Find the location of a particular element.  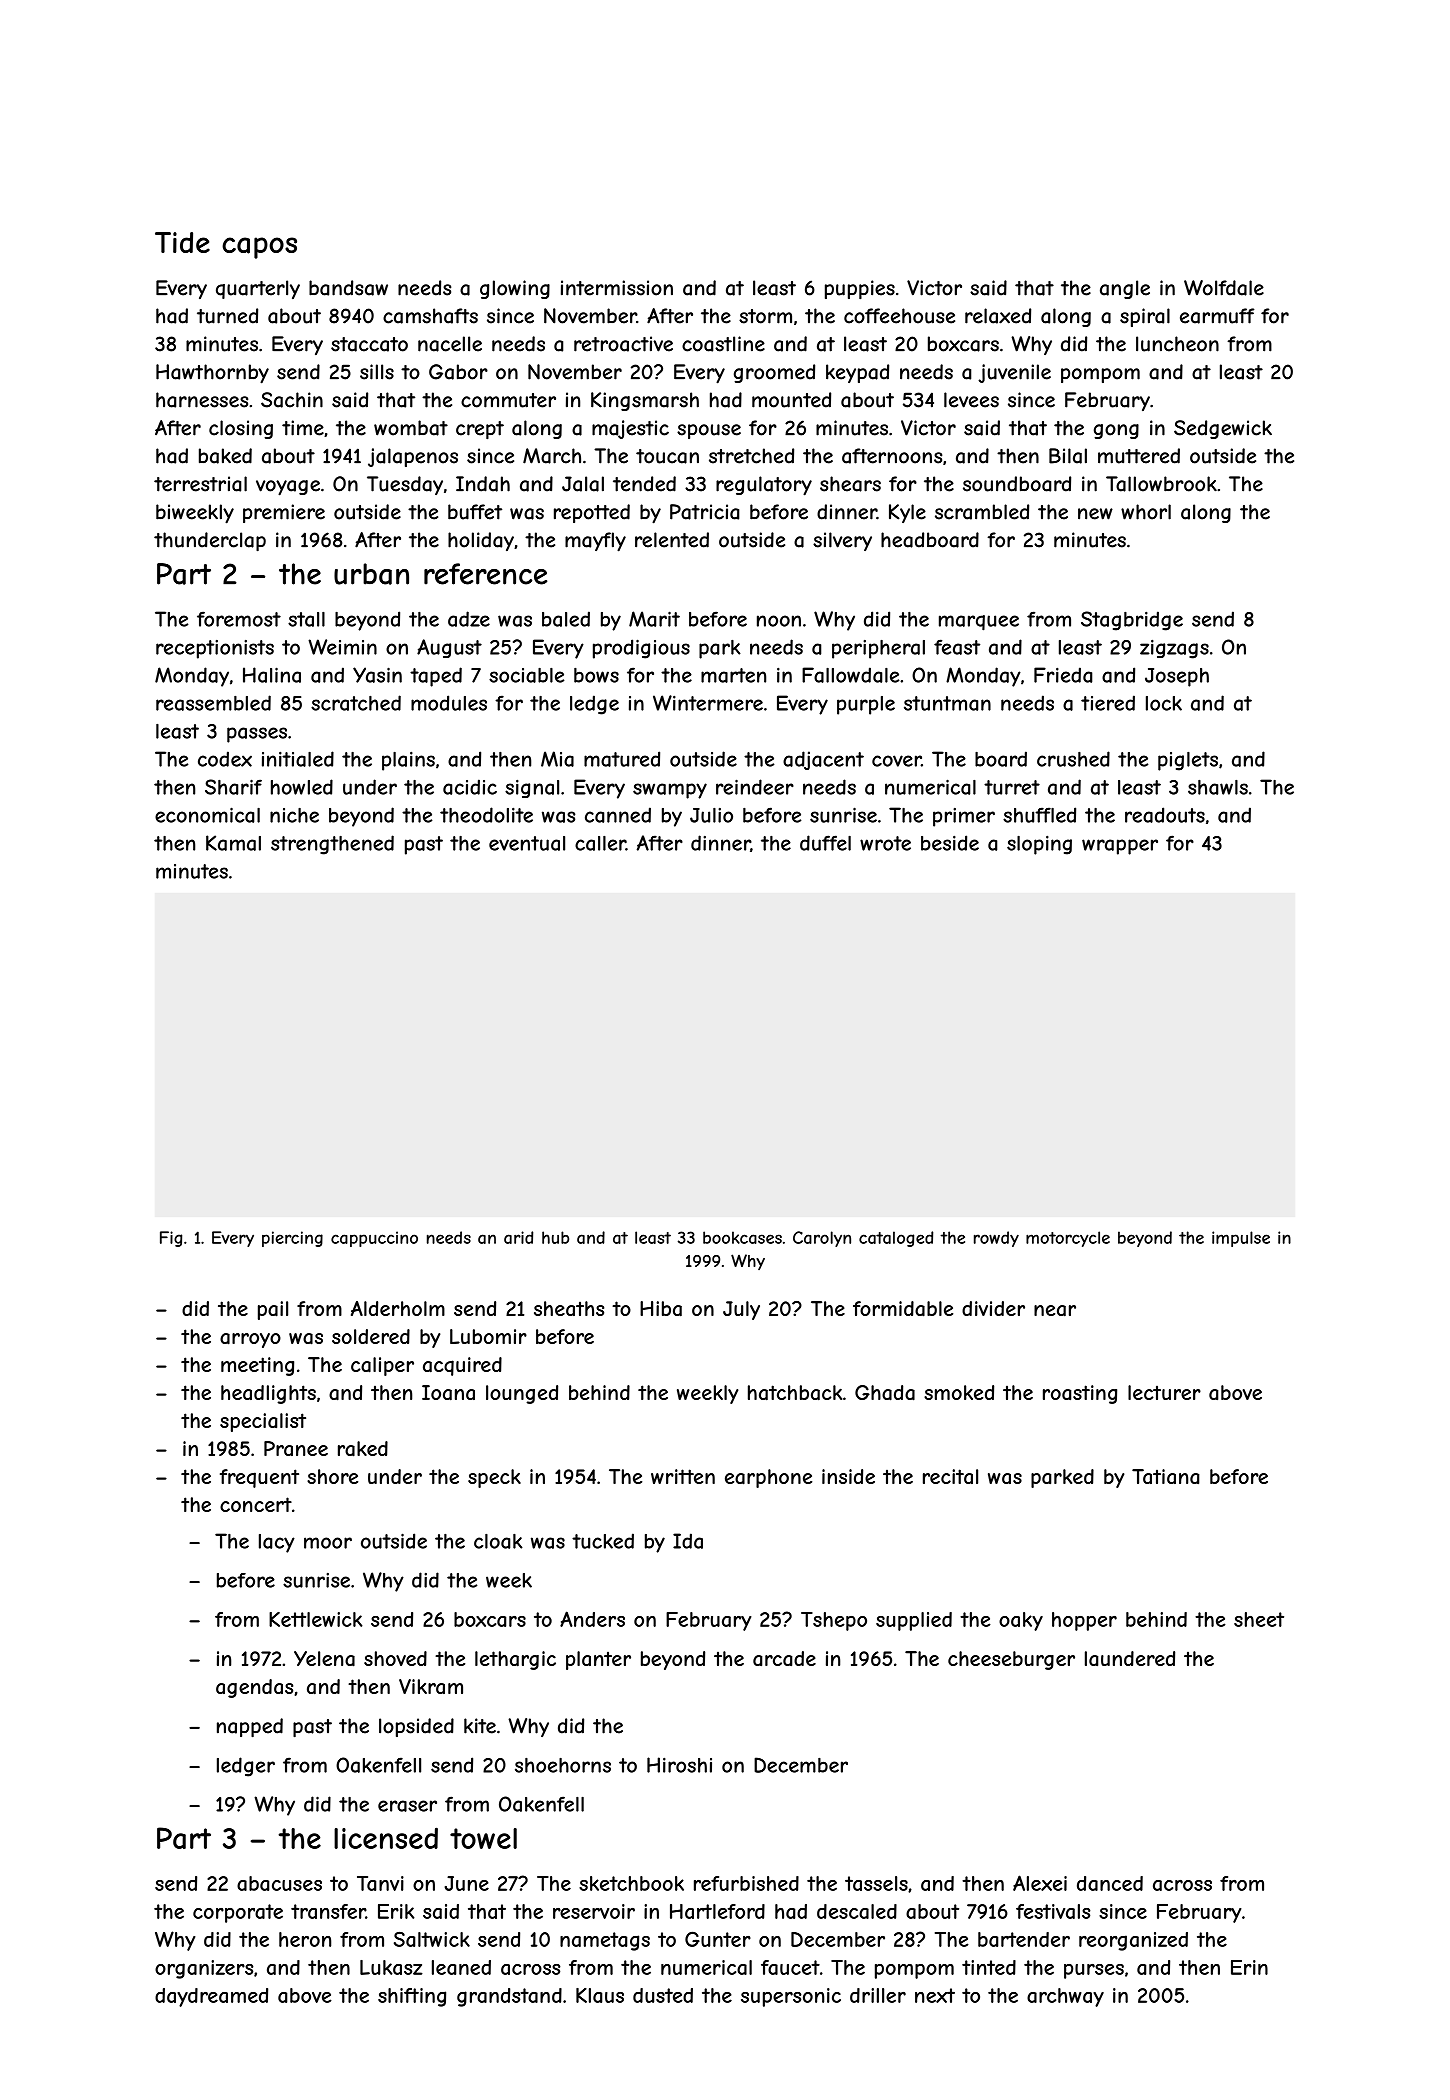

Hawthornby is located at coordinates (212, 374).
